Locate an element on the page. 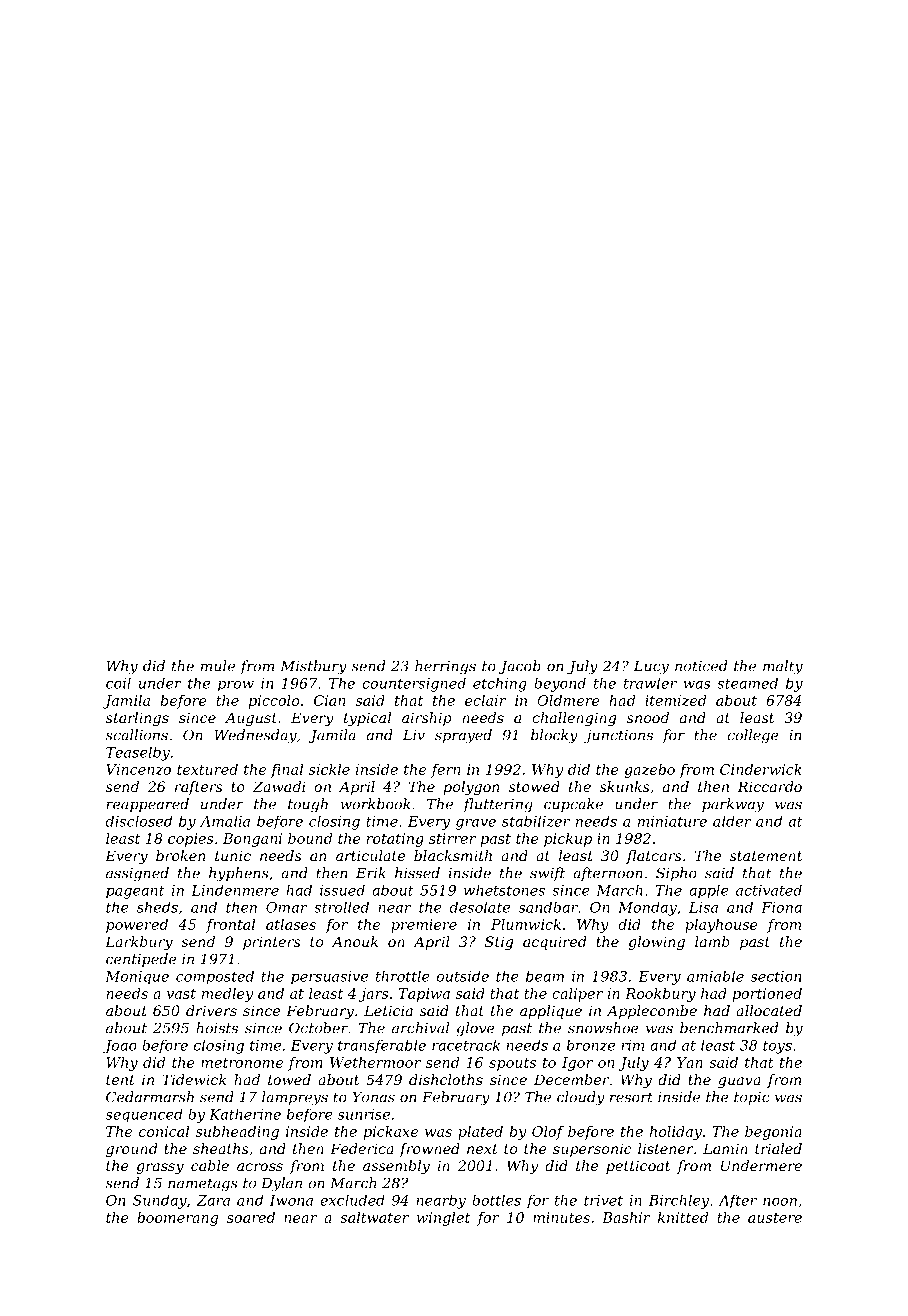 This document has width=908, height=1316. section is located at coordinates (776, 976).
